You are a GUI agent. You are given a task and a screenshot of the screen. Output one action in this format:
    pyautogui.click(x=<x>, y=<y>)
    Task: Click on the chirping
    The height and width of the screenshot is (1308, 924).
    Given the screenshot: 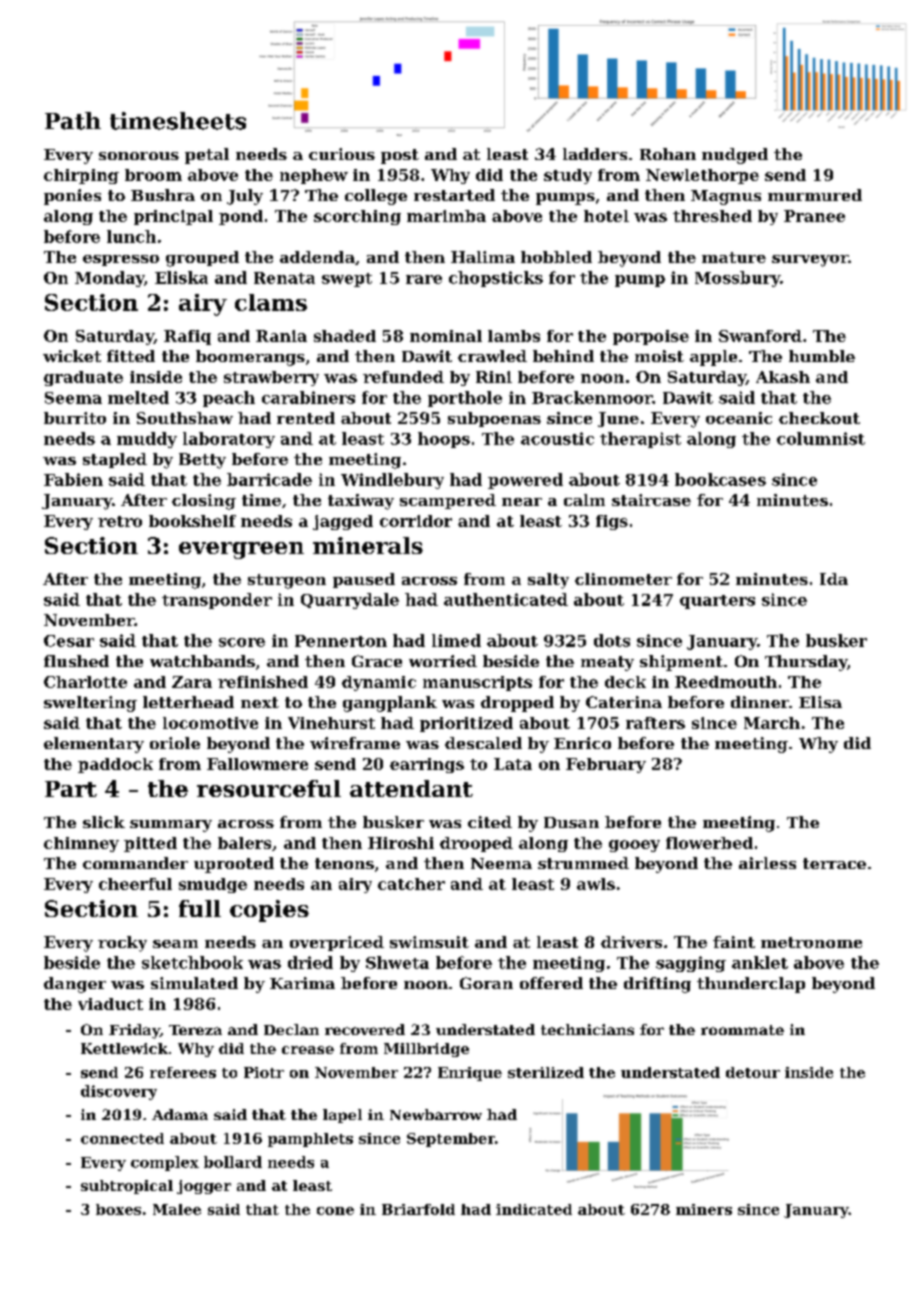 What is the action you would take?
    pyautogui.click(x=81, y=176)
